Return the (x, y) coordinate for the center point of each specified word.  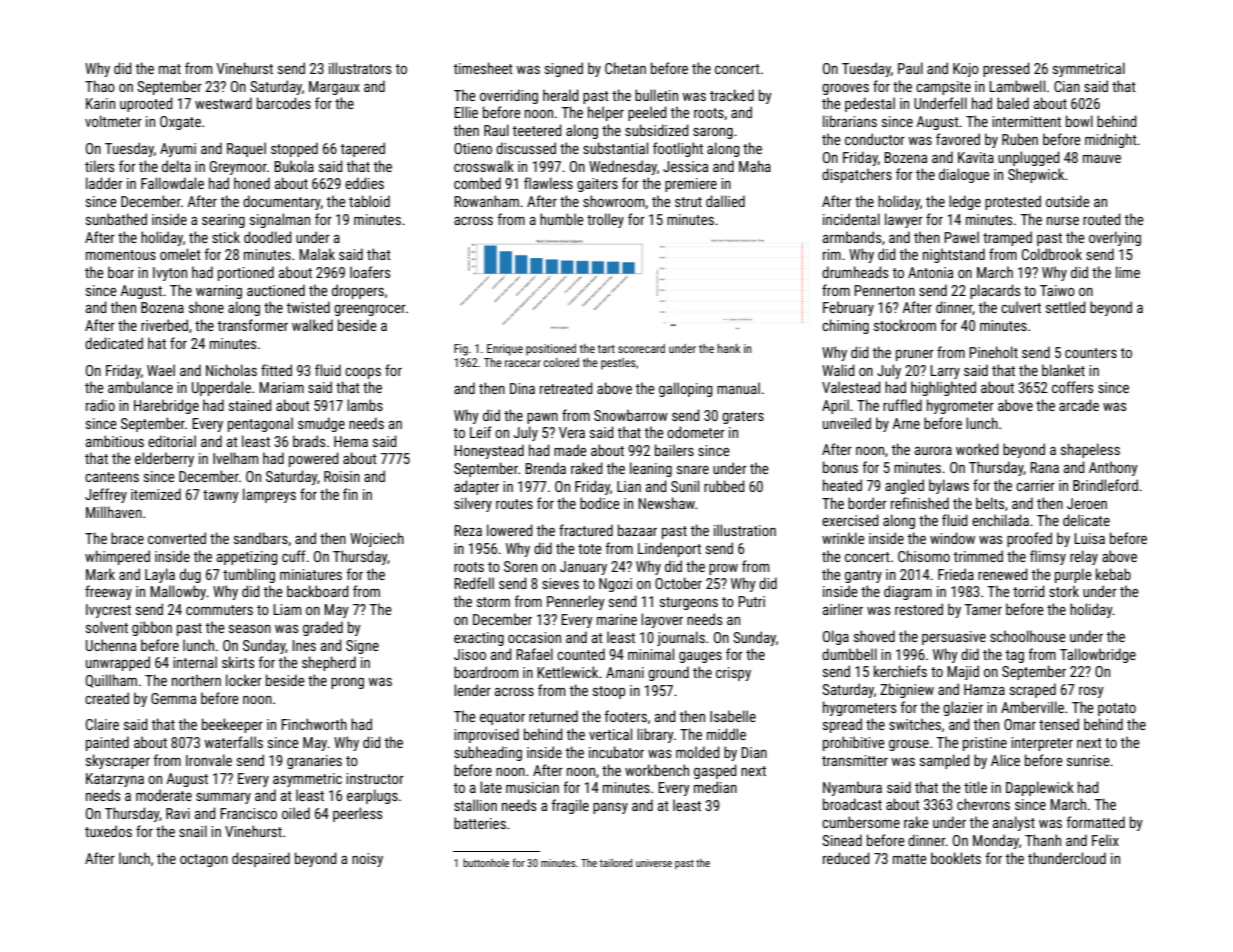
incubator (616, 752)
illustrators (360, 68)
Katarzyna (115, 780)
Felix (1105, 840)
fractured (586, 530)
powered (314, 459)
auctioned (276, 290)
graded (323, 628)
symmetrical (1089, 69)
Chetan (625, 68)
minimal (651, 654)
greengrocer (370, 310)
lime (1128, 272)
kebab (1113, 574)
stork (1064, 591)
